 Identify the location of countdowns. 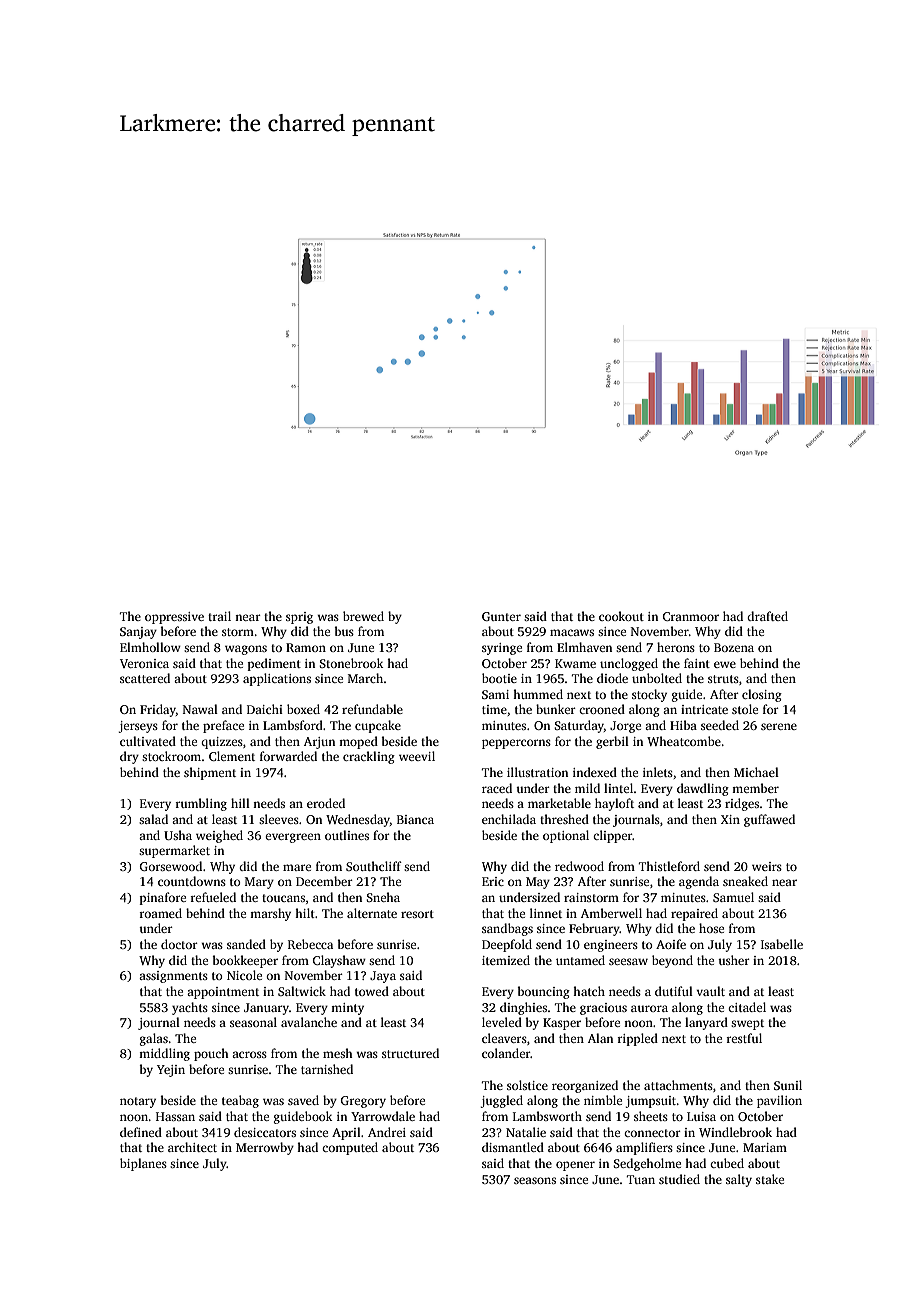
(192, 881).
